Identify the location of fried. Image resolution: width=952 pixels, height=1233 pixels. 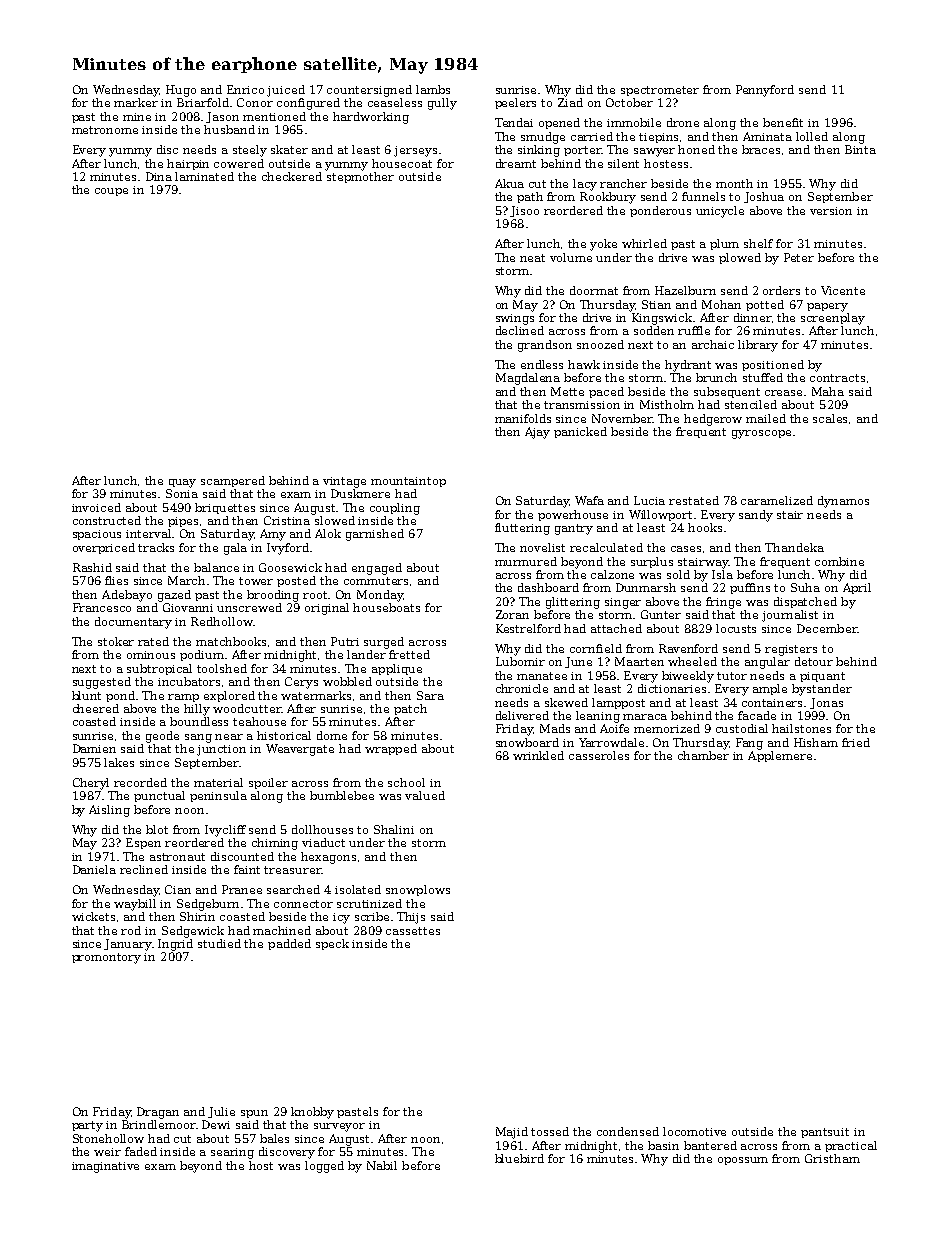
(856, 742).
